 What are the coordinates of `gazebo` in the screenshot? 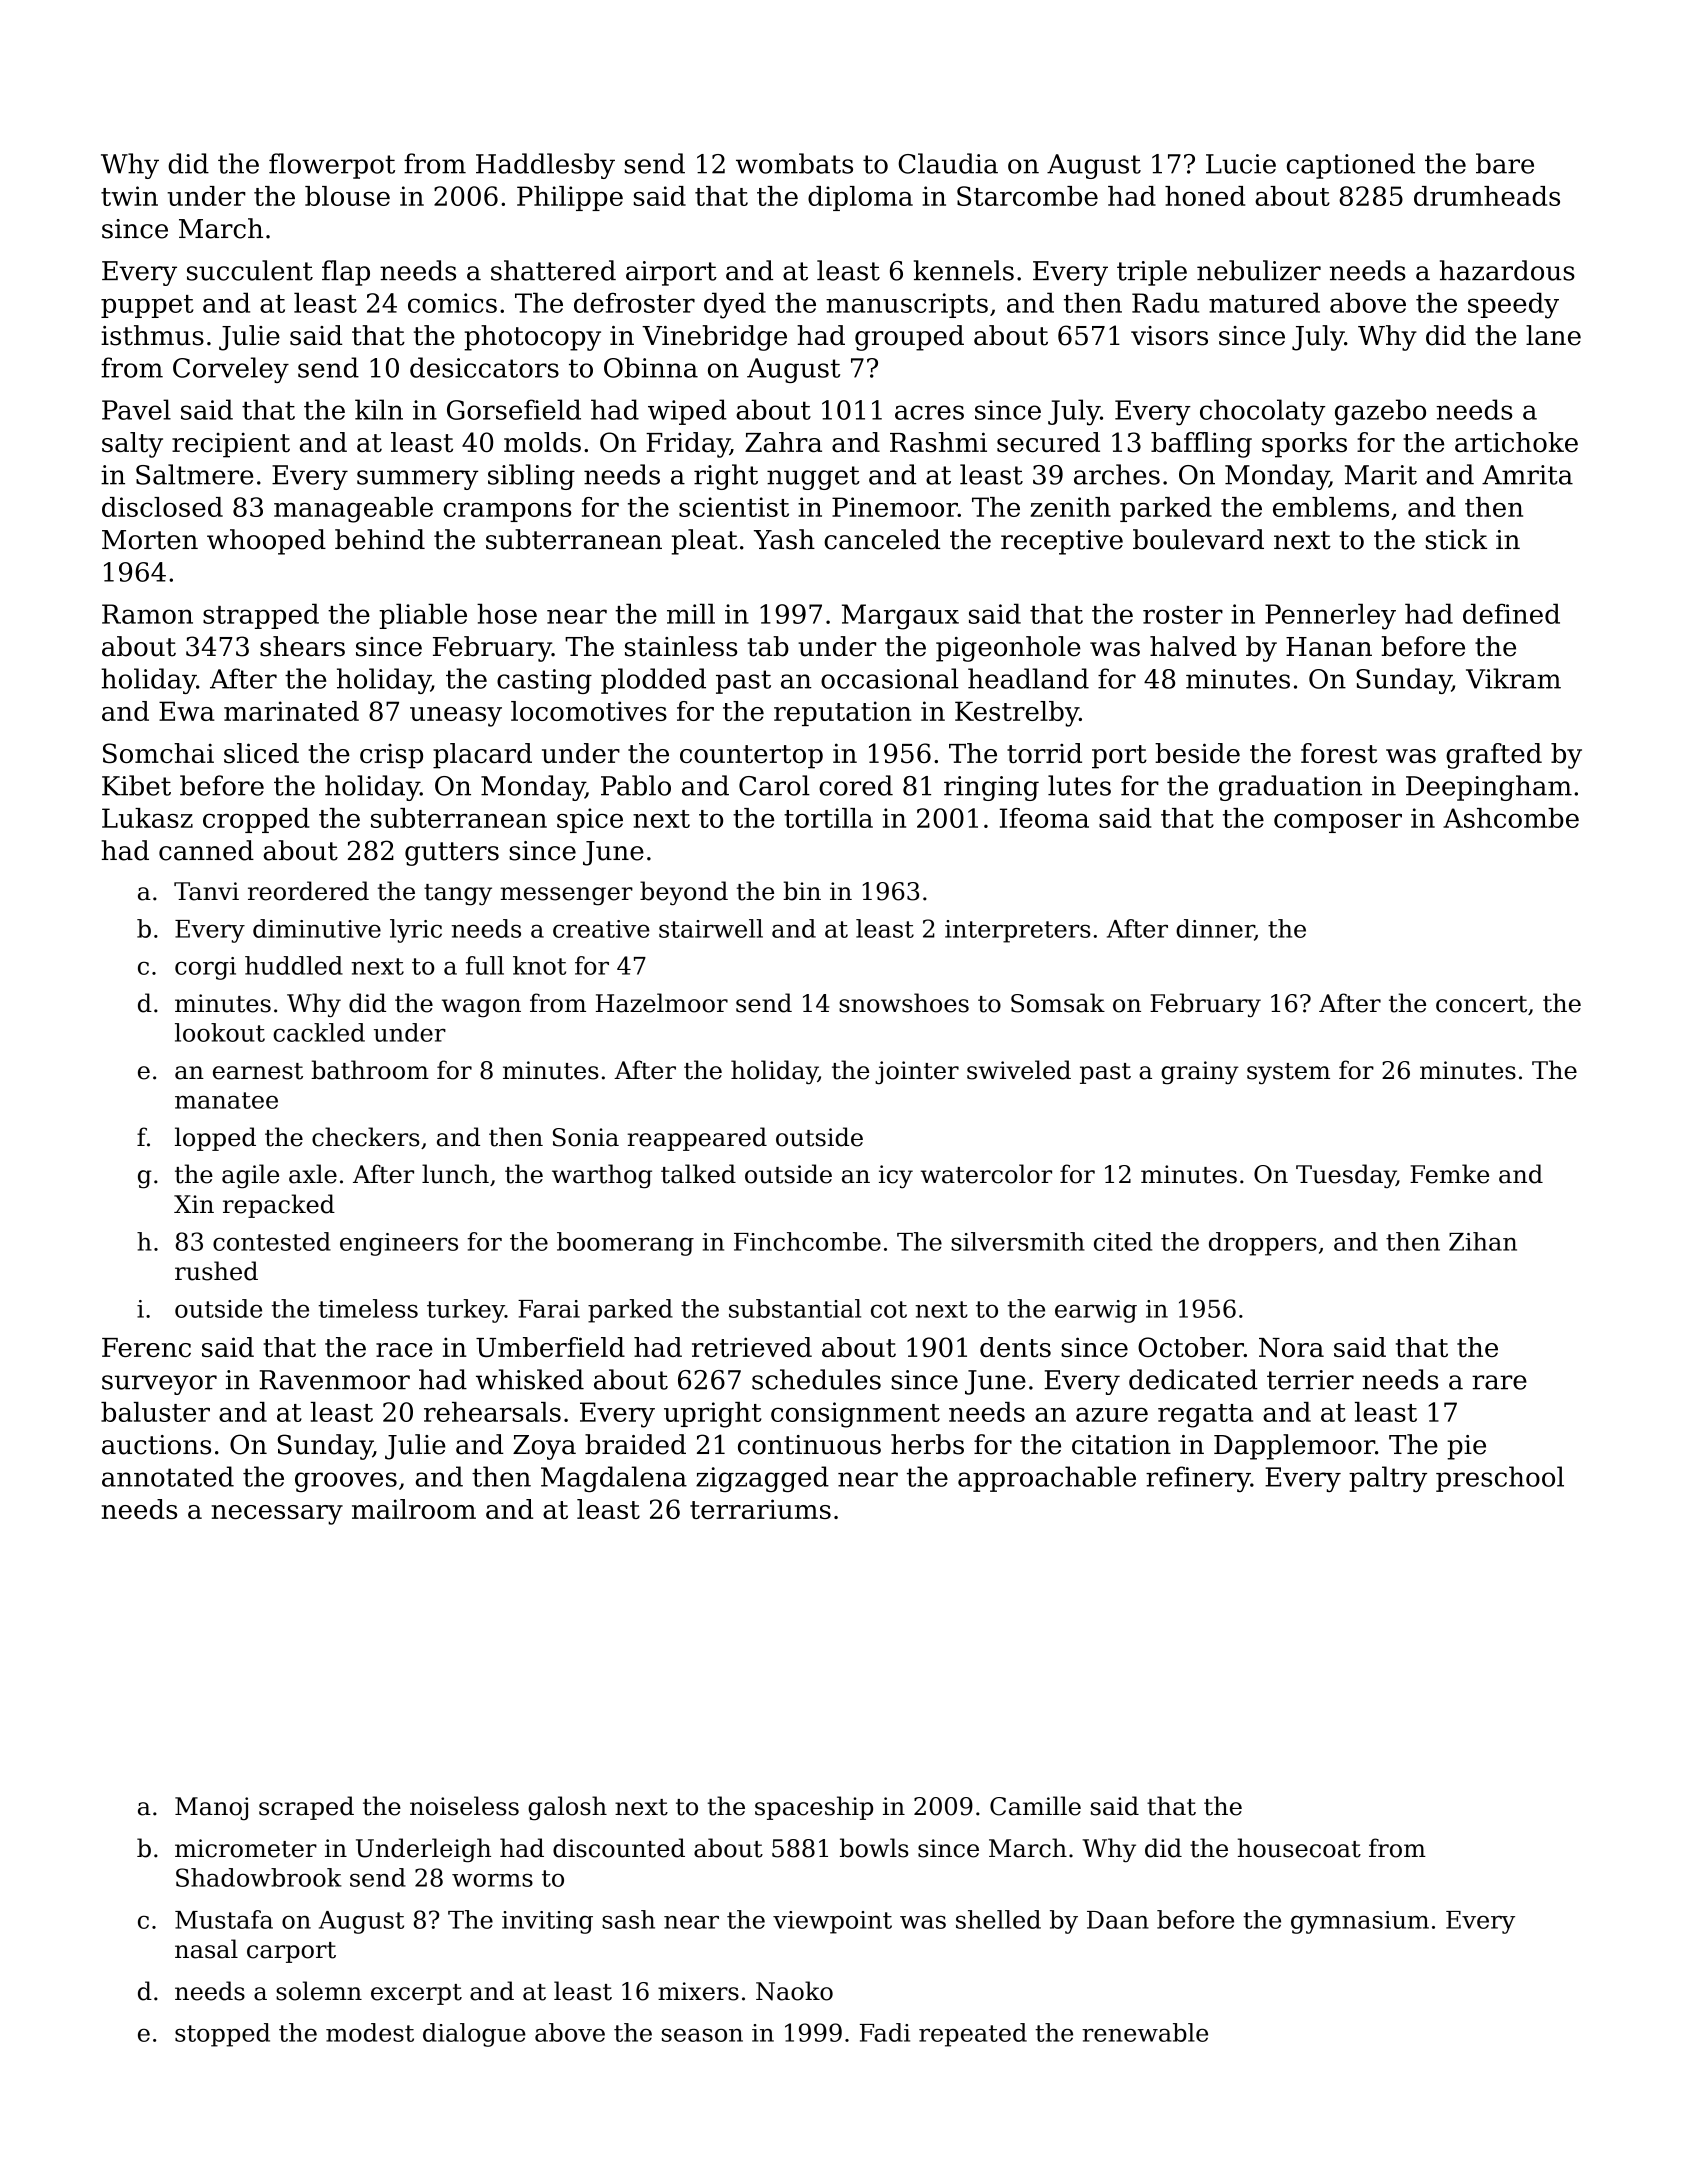 It's located at (1380, 412).
